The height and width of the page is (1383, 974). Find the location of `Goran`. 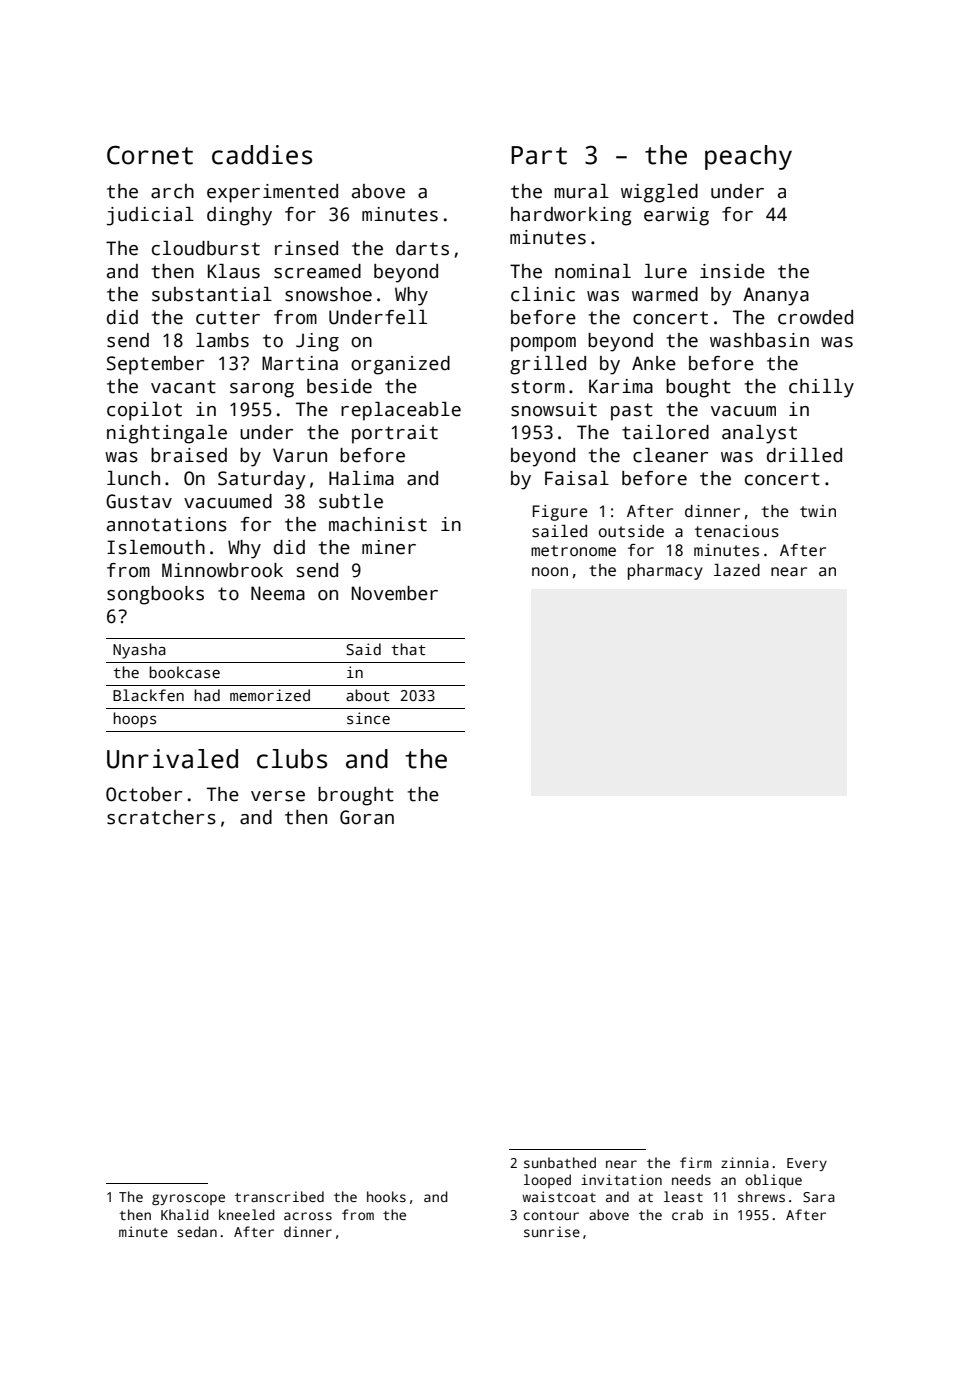

Goran is located at coordinates (367, 817).
